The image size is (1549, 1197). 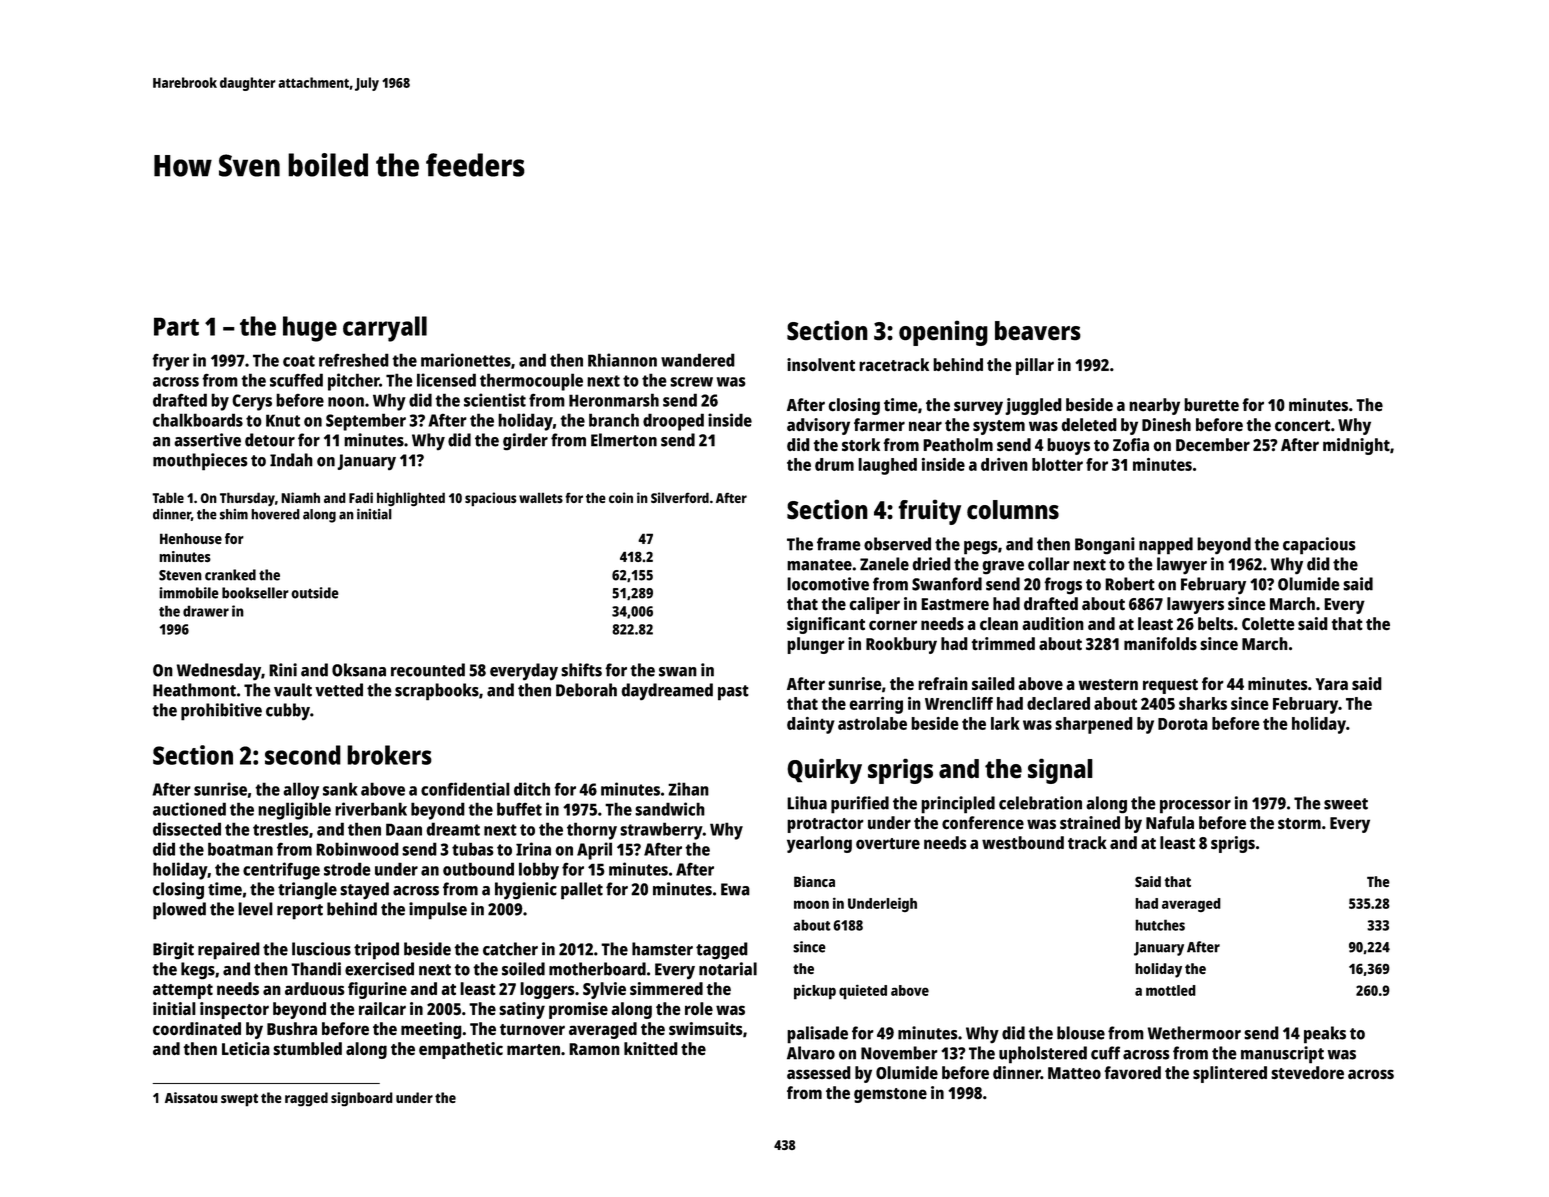 I want to click on trestles, so click(x=281, y=829).
